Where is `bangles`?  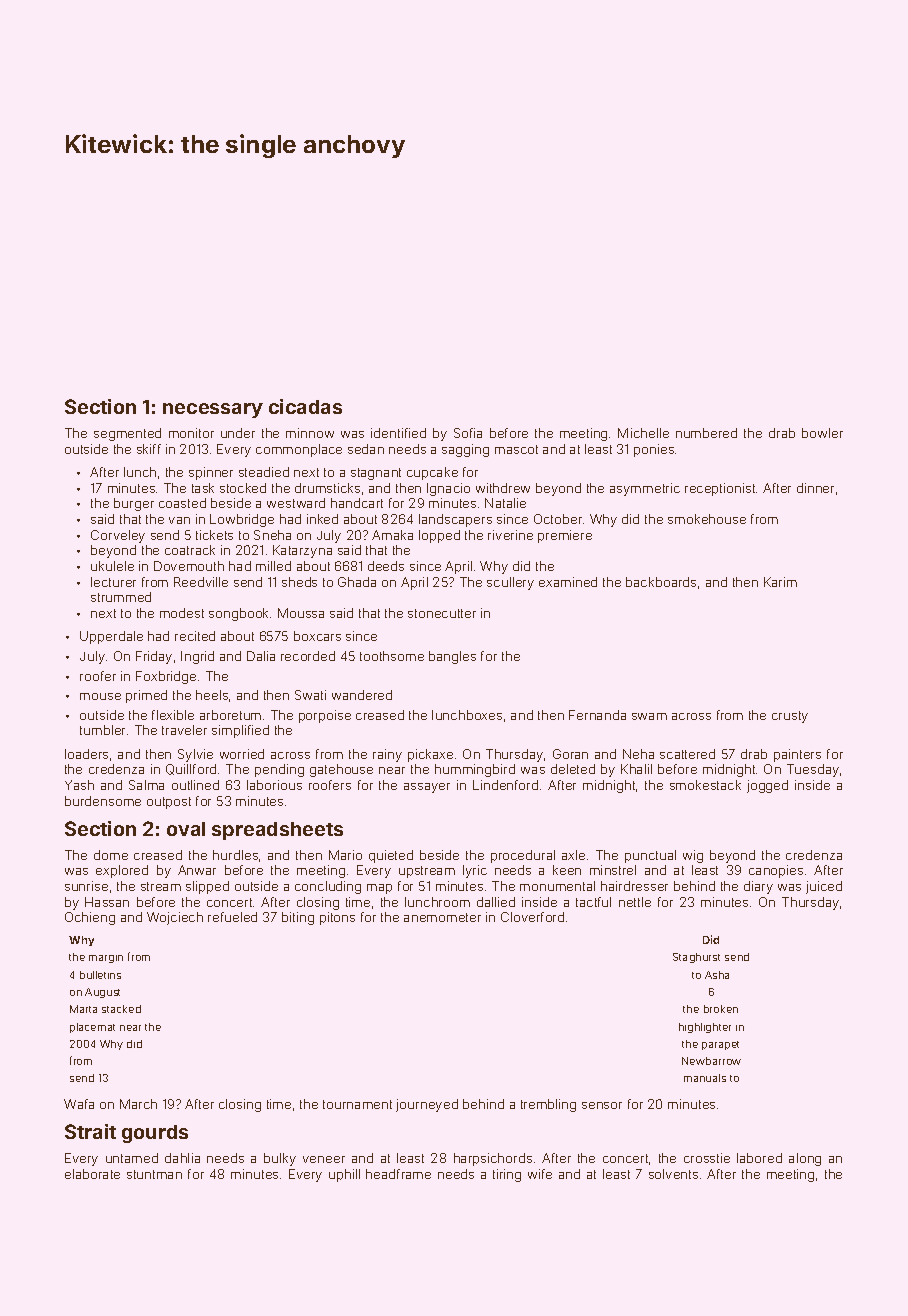 bangles is located at coordinates (452, 657).
